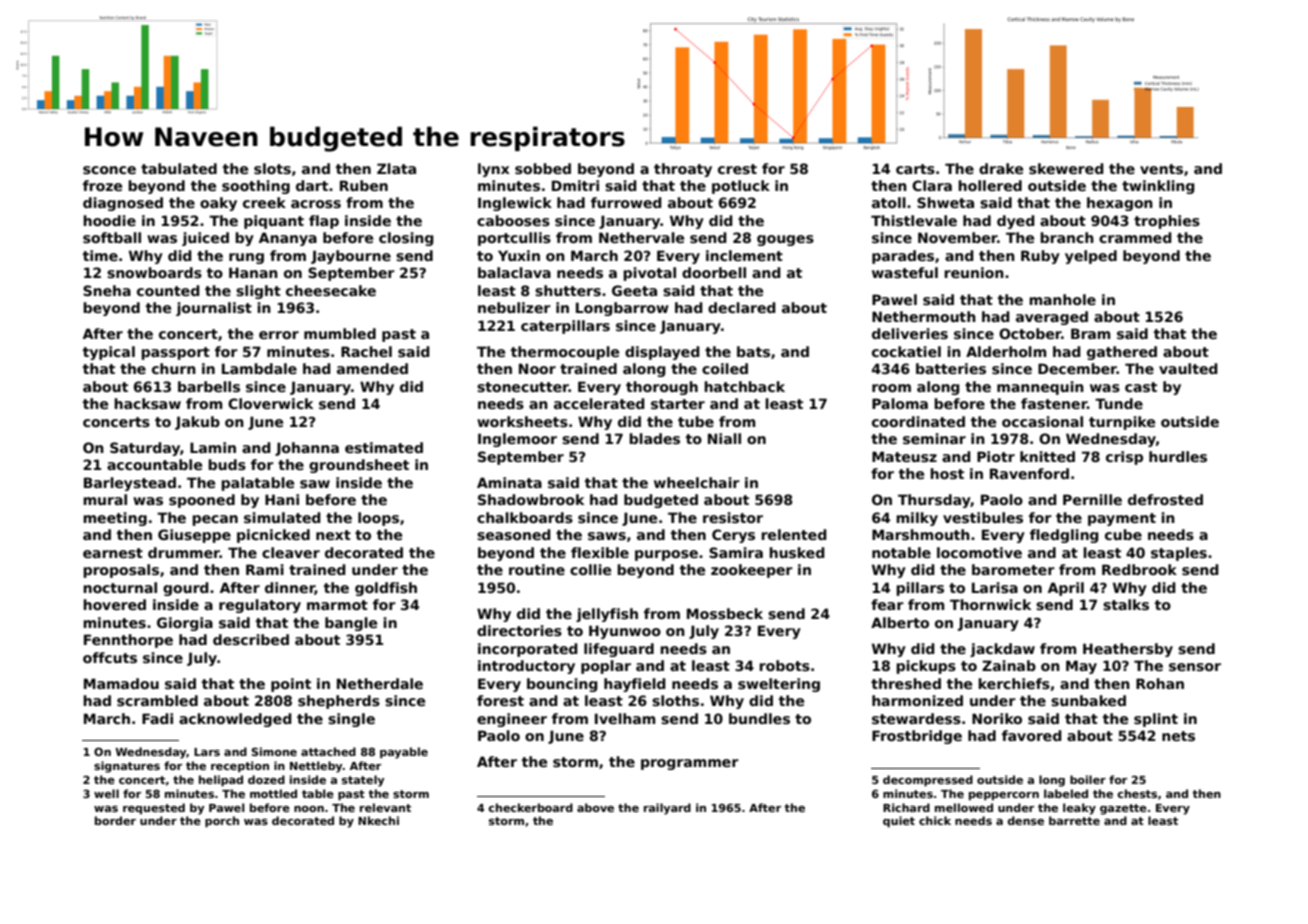 This screenshot has height=924, width=1308. What do you see at coordinates (725, 613) in the screenshot?
I see `Mossbeck` at bounding box center [725, 613].
